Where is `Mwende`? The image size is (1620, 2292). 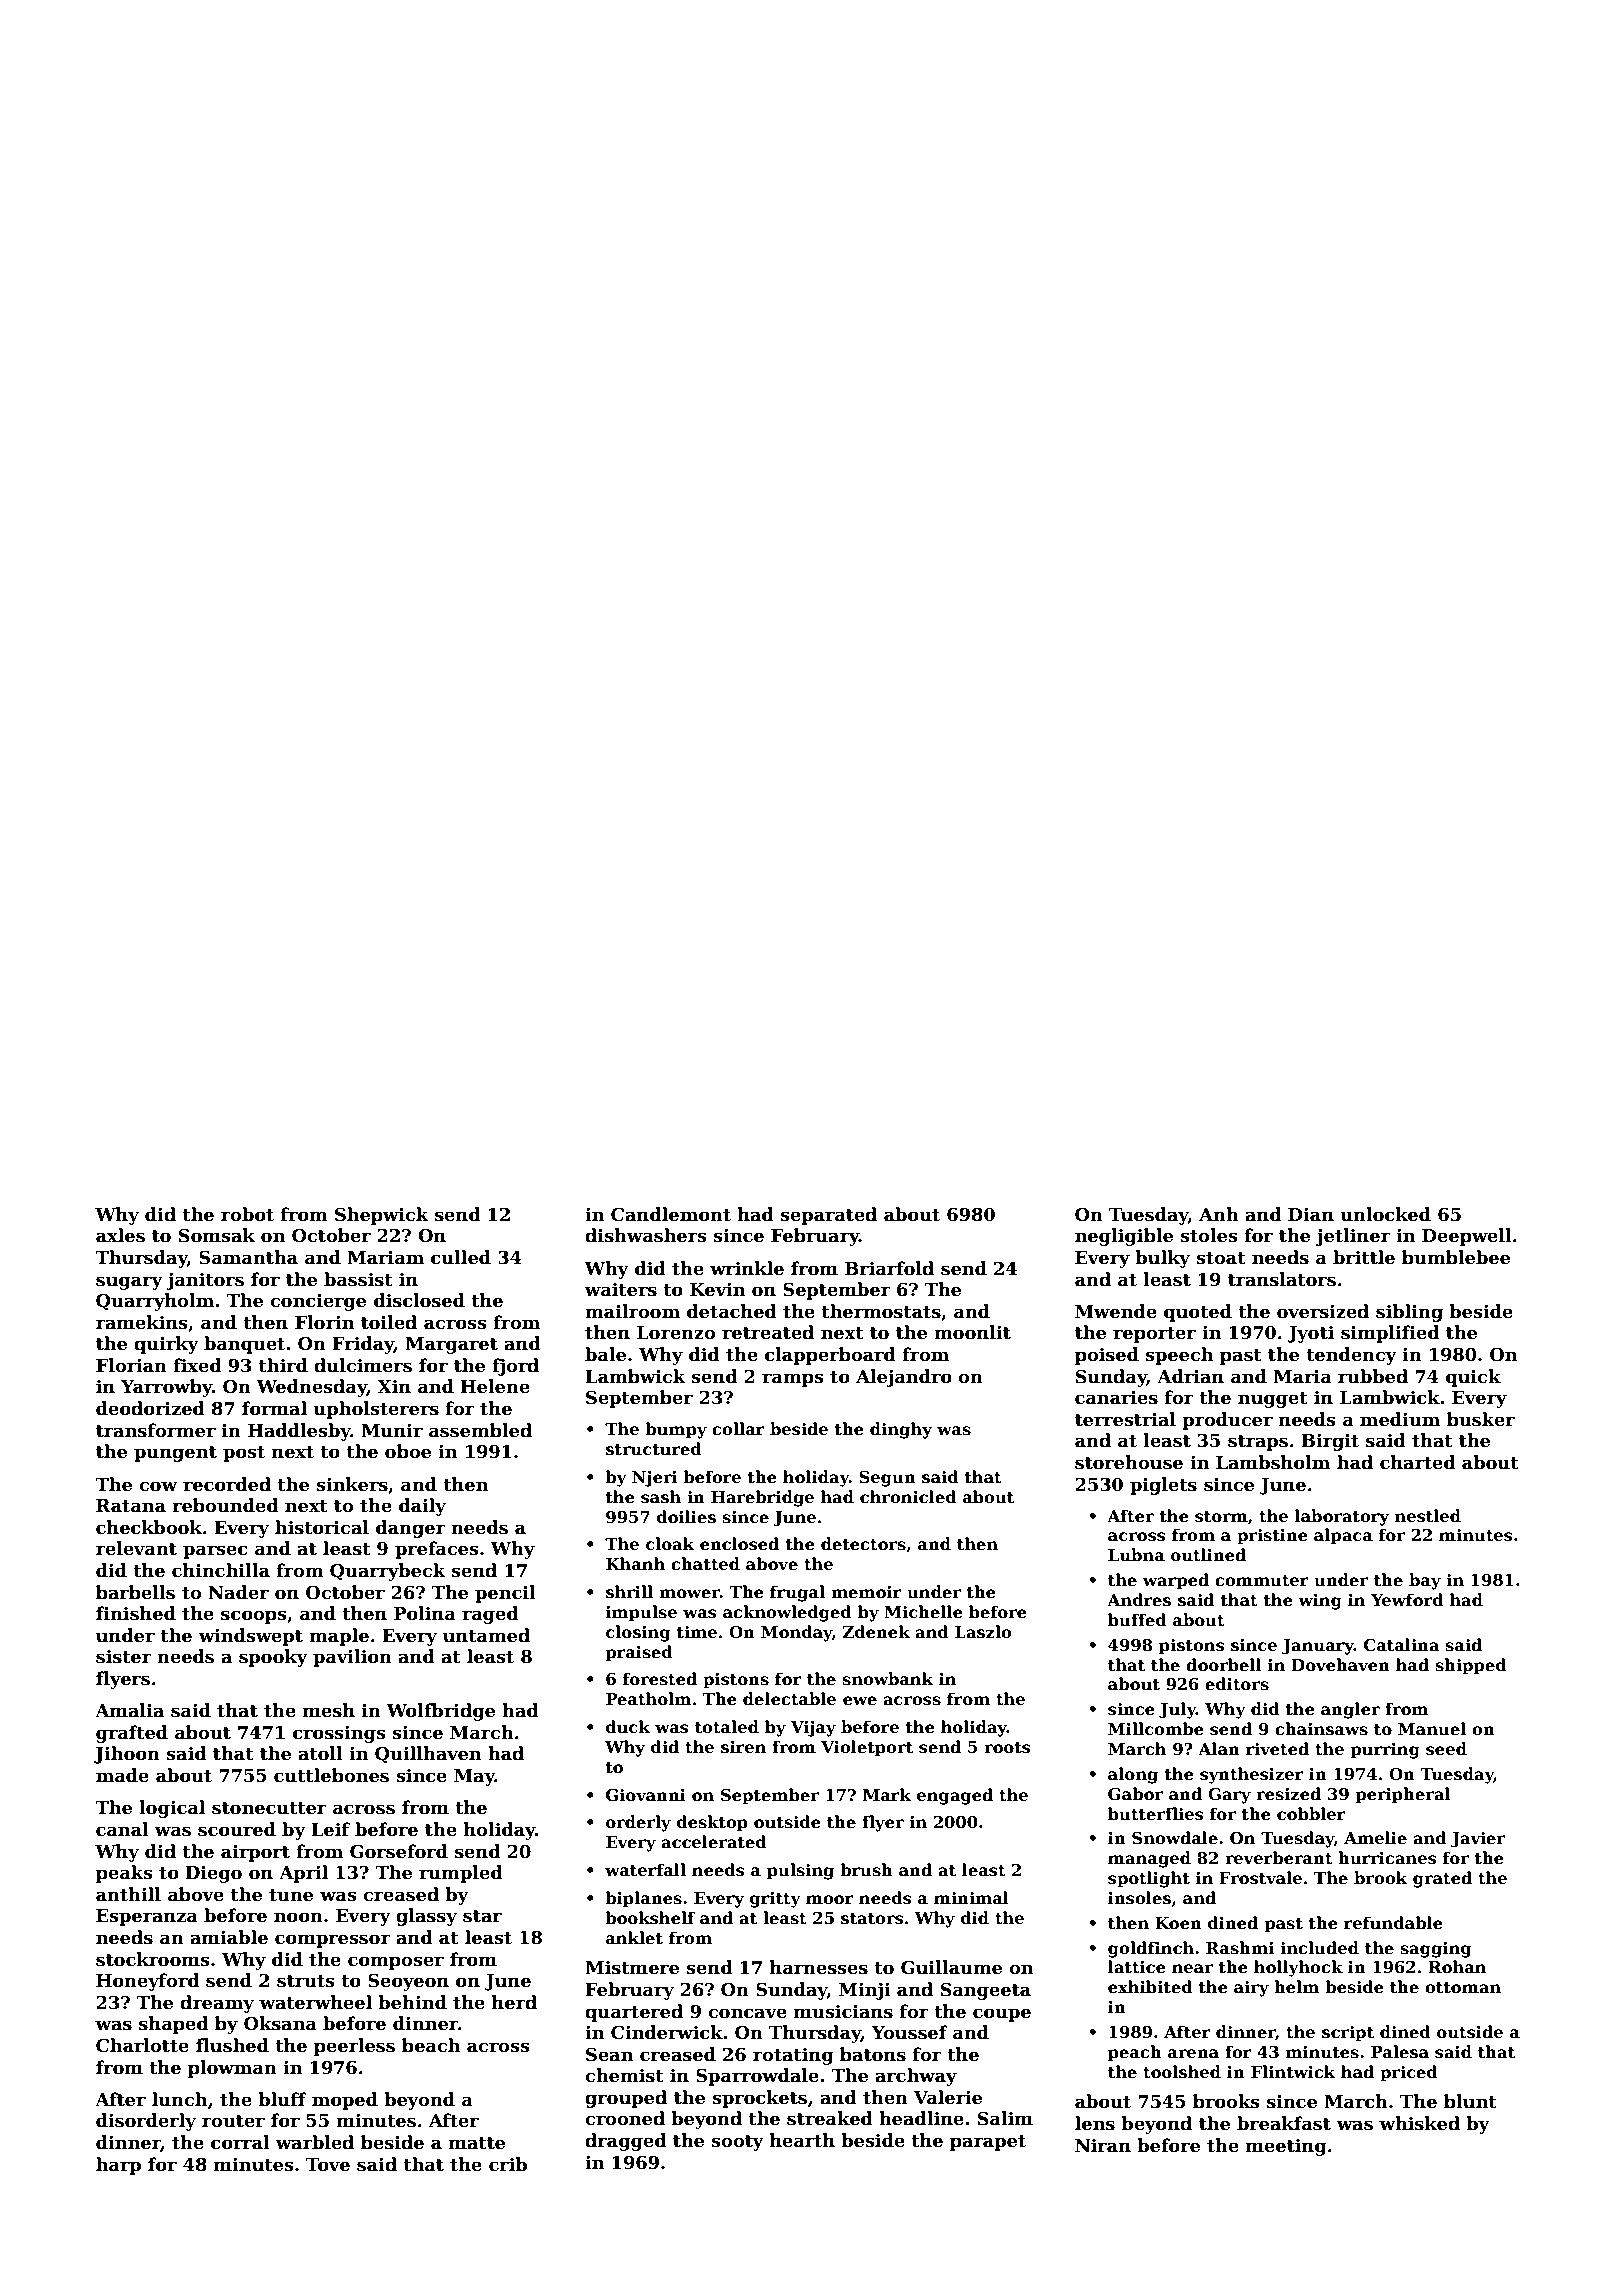
Mwende is located at coordinates (1116, 1311).
